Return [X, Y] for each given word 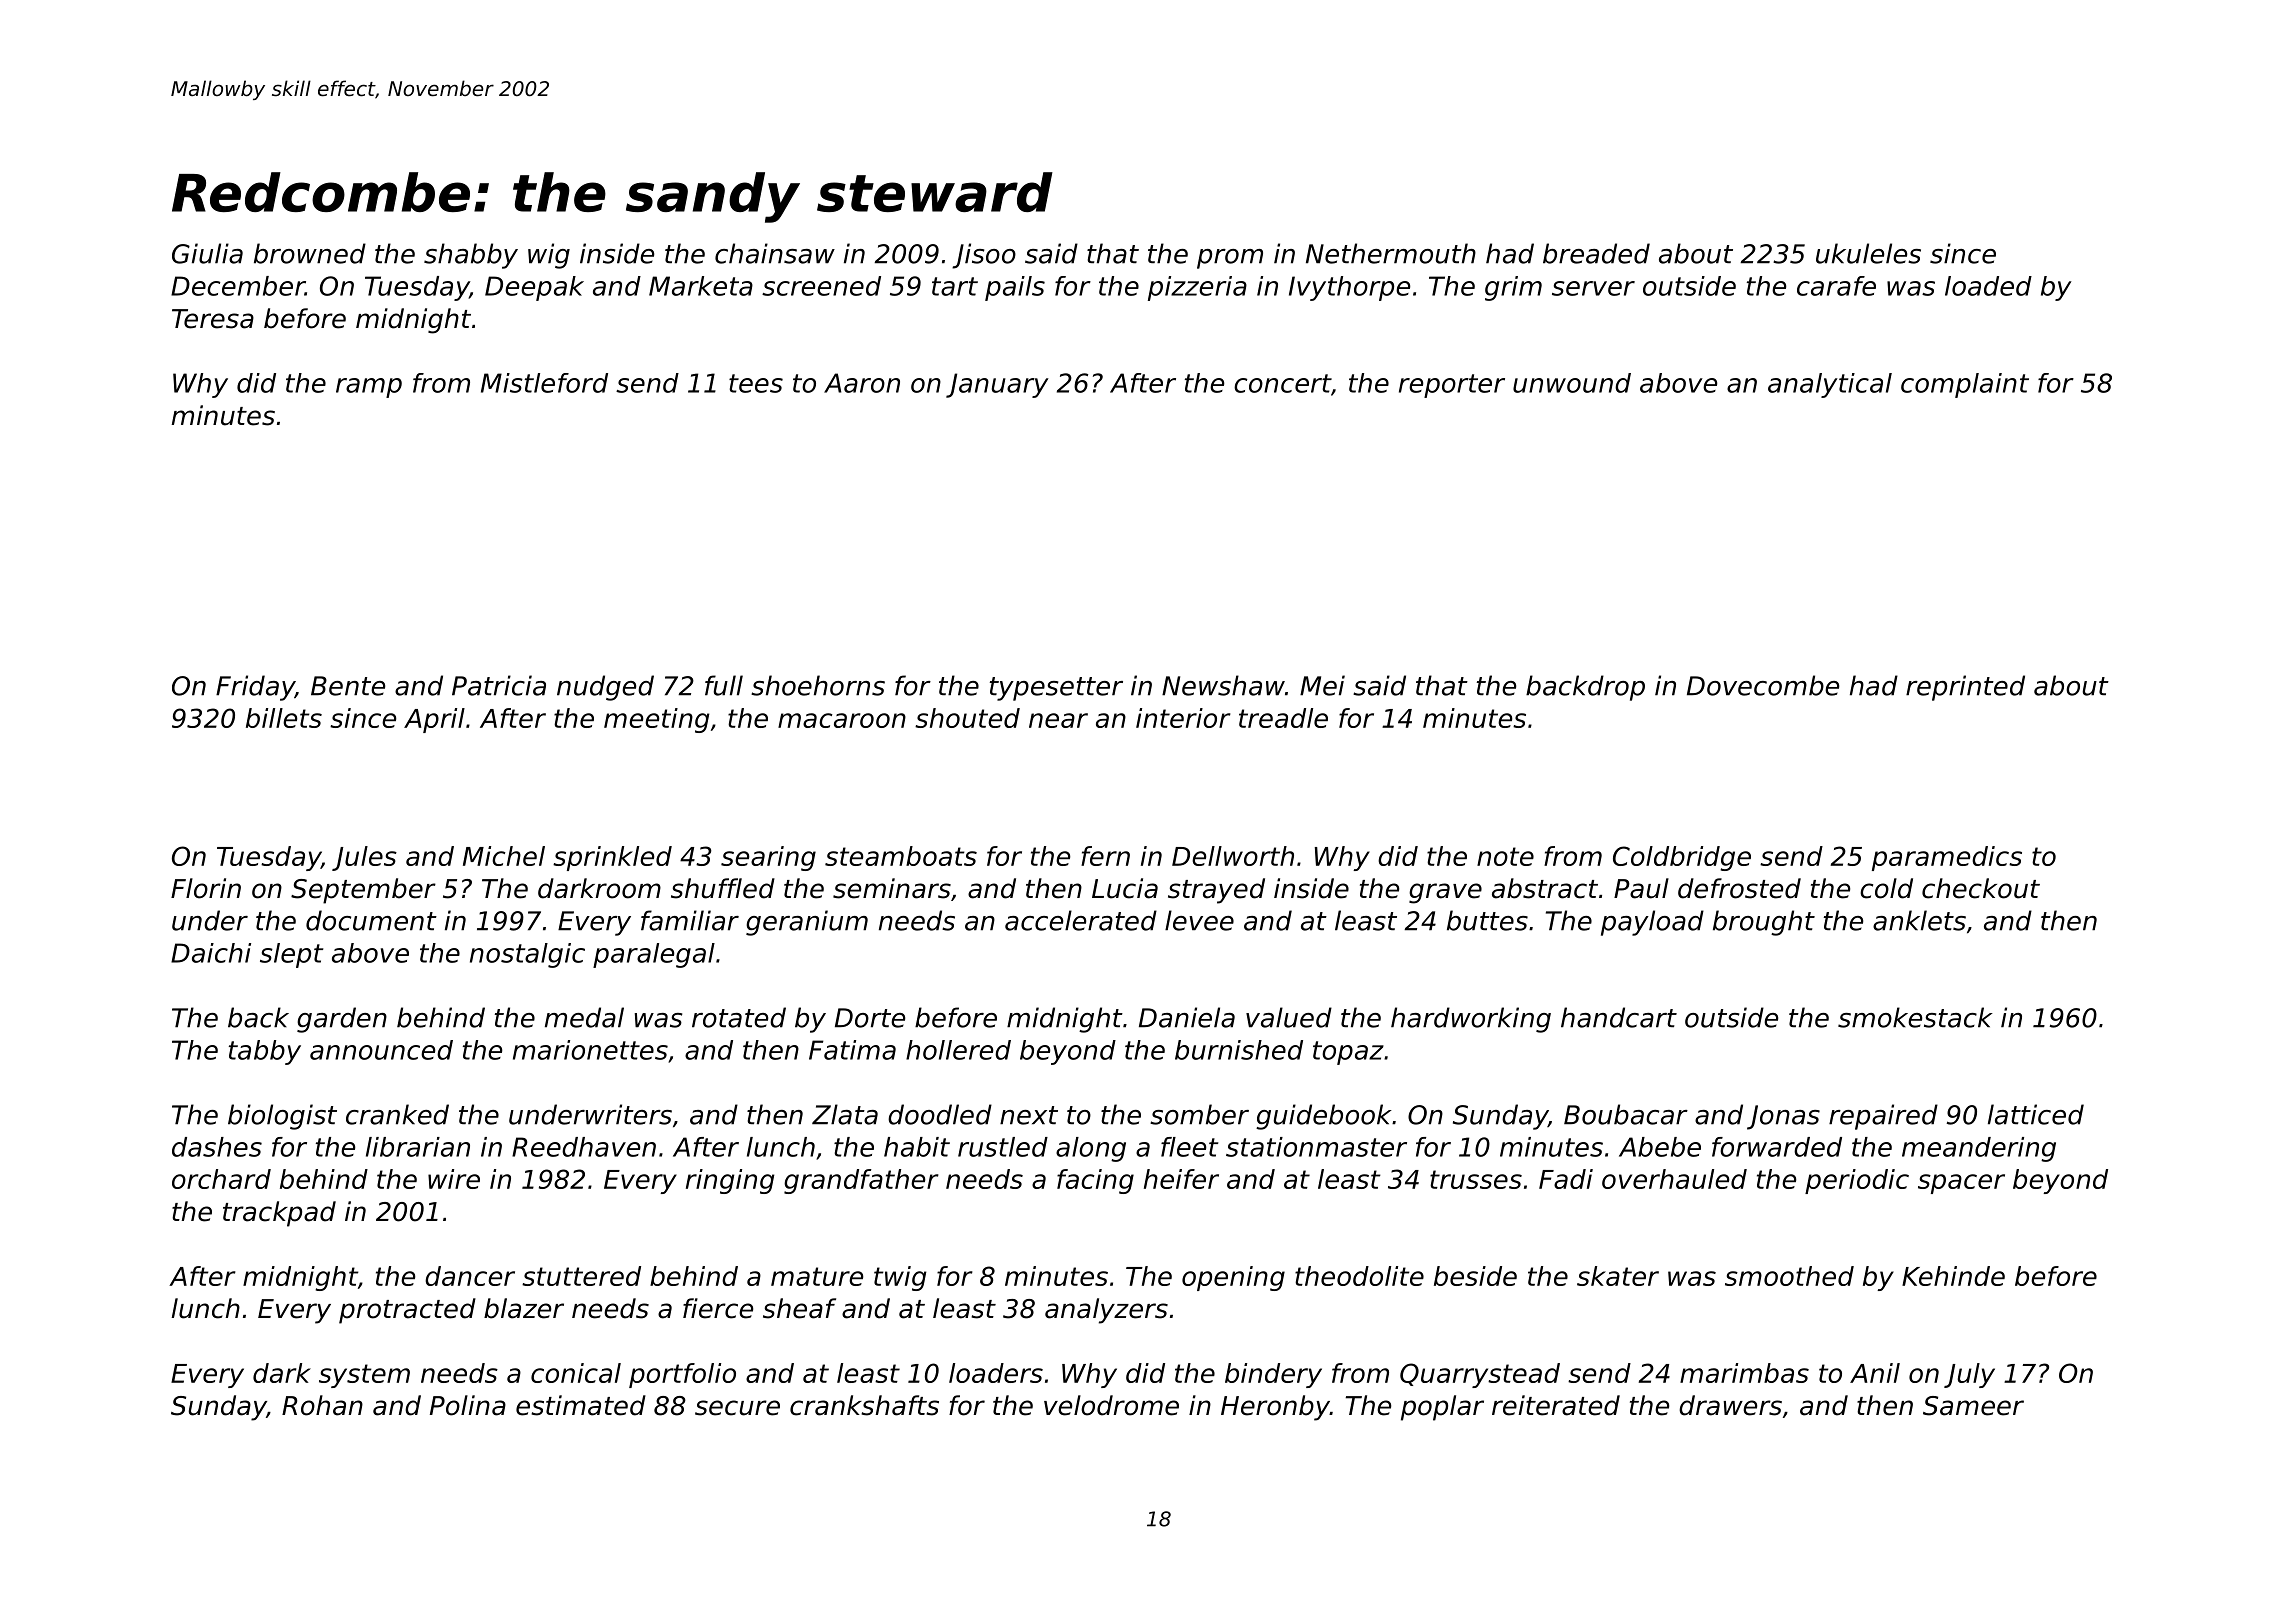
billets [284, 718]
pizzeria [1197, 288]
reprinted [1965, 688]
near [1058, 720]
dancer [470, 1276]
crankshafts [864, 1405]
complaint [1965, 385]
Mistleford [544, 383]
